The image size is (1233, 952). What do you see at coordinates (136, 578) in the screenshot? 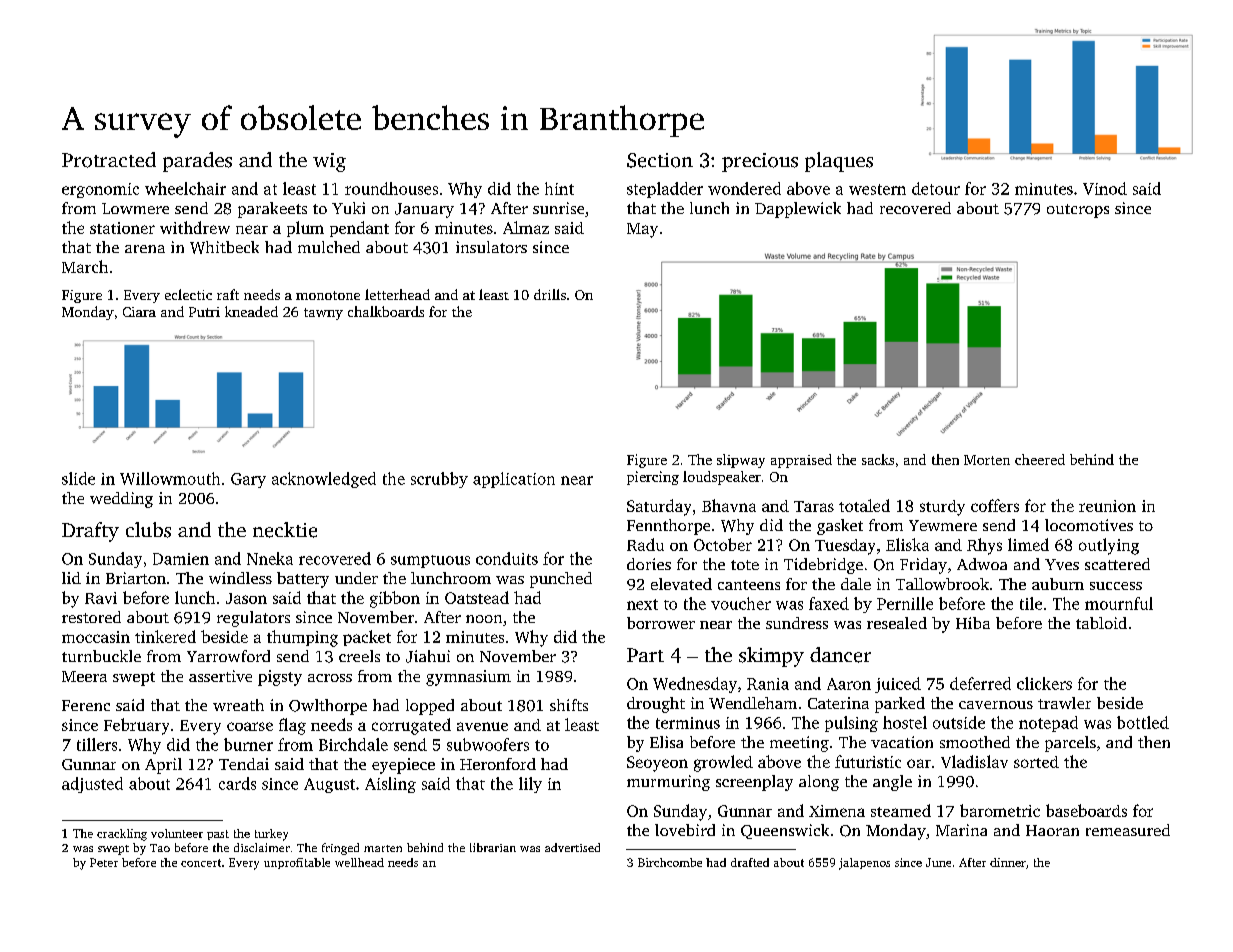
I see `Briarton` at bounding box center [136, 578].
